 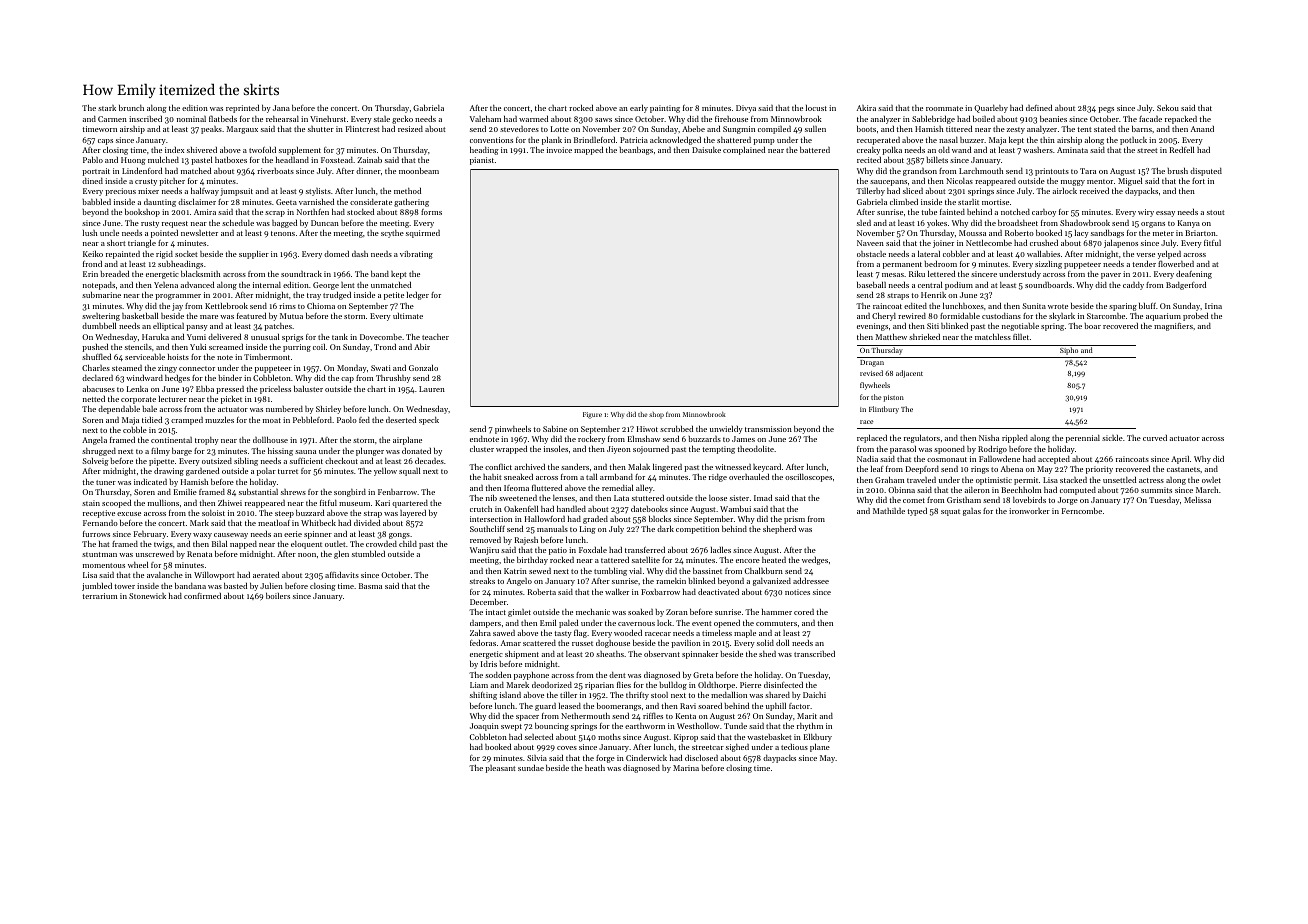 I want to click on sundae, so click(x=531, y=768).
